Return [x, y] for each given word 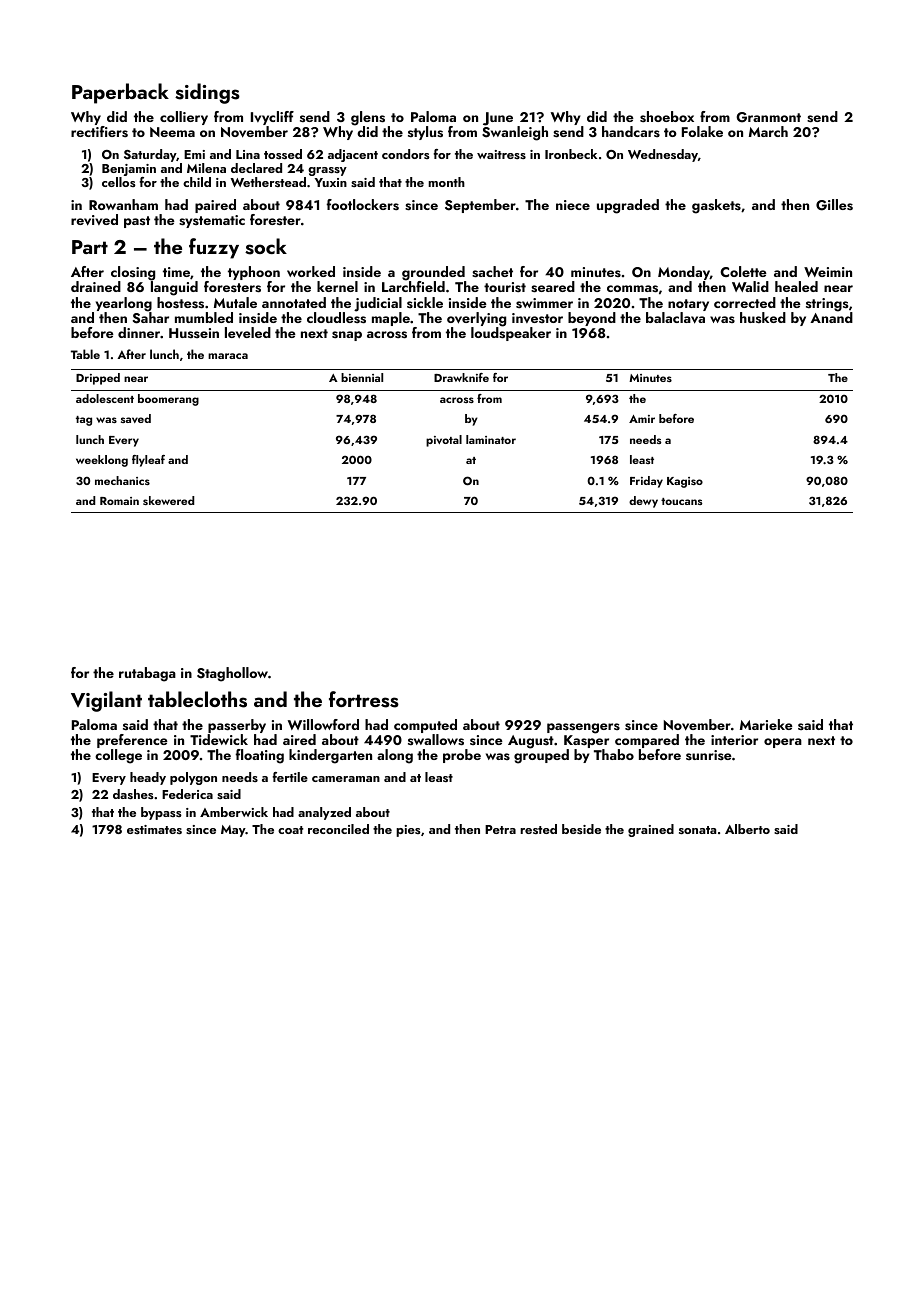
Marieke [766, 724]
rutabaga [147, 674]
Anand [831, 317]
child [197, 182]
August [531, 742]
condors [406, 154]
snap [347, 336]
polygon [193, 778]
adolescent [105, 398]
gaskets [716, 206]
